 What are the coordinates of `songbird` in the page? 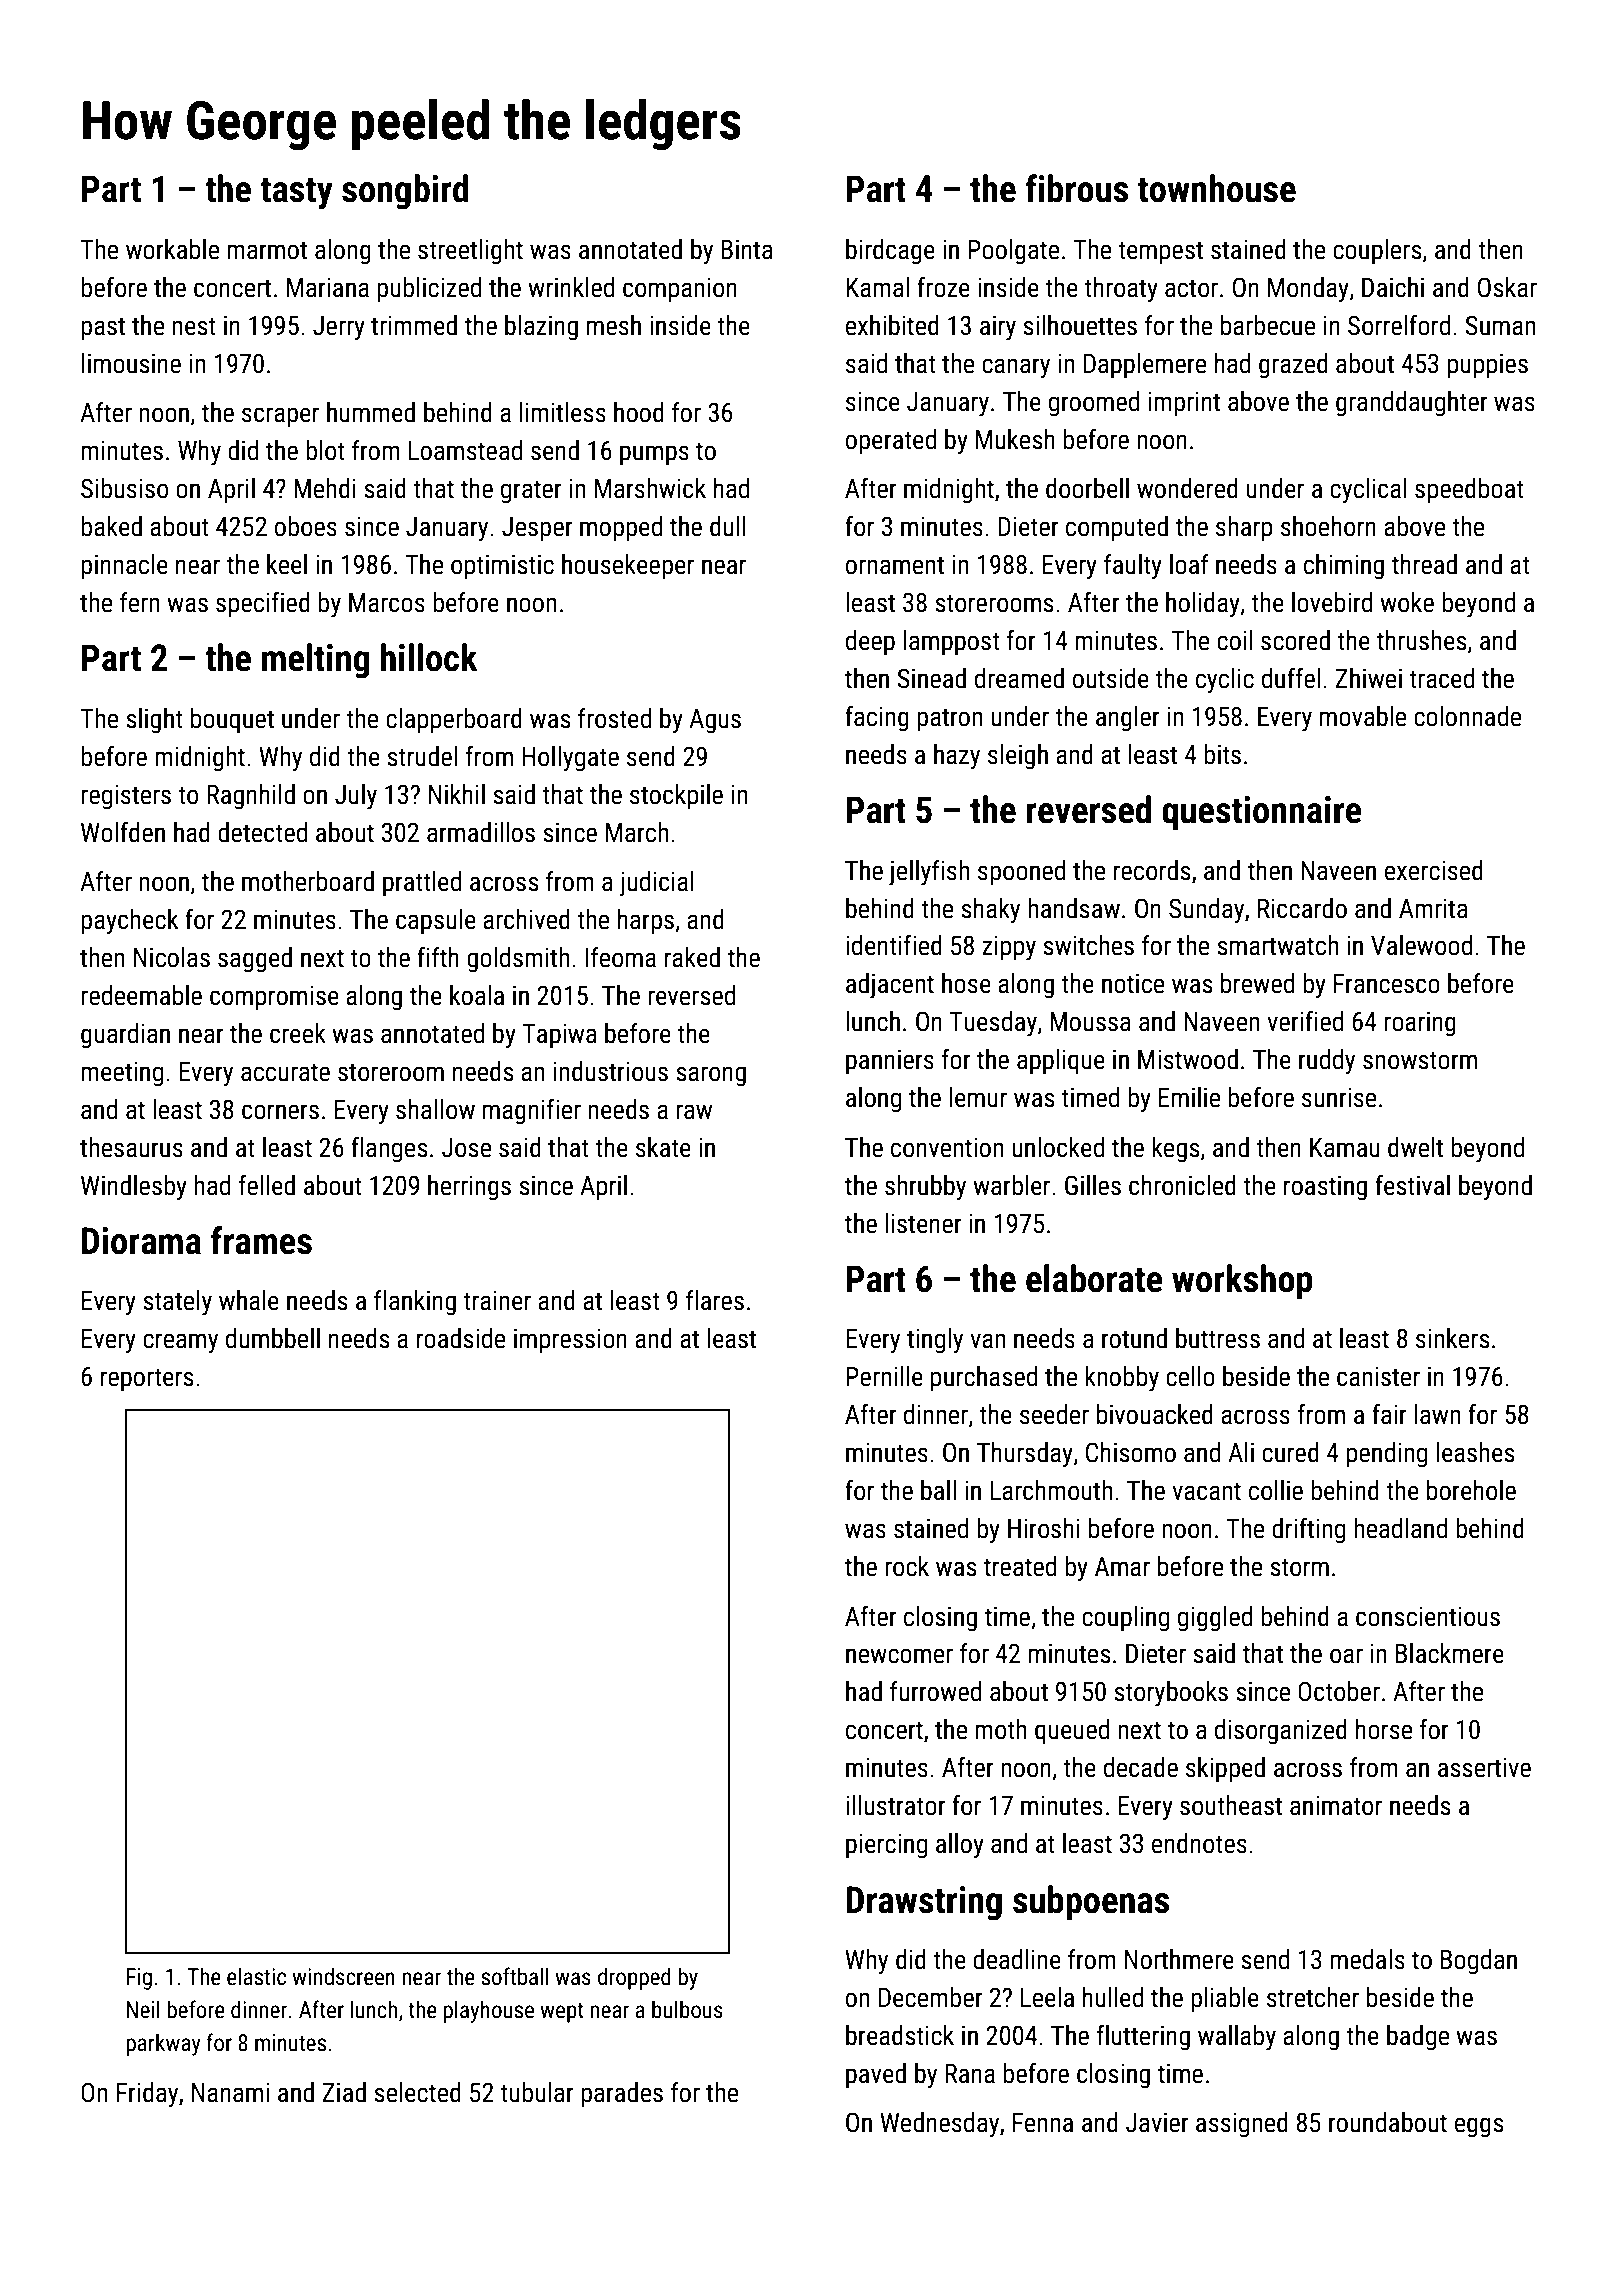 It's located at (405, 192).
